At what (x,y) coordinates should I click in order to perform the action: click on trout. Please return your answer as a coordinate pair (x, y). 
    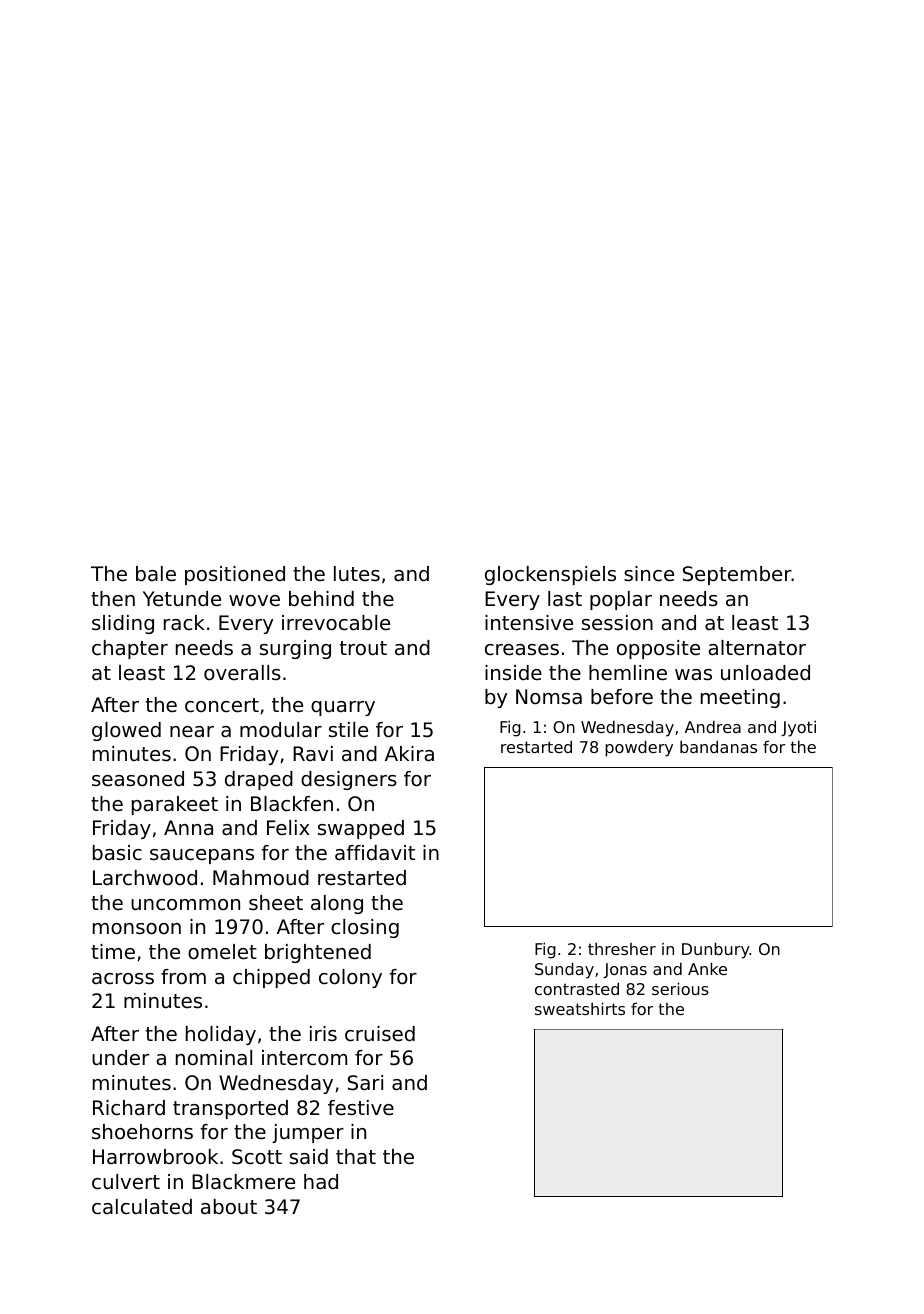
    Looking at the image, I should click on (363, 648).
